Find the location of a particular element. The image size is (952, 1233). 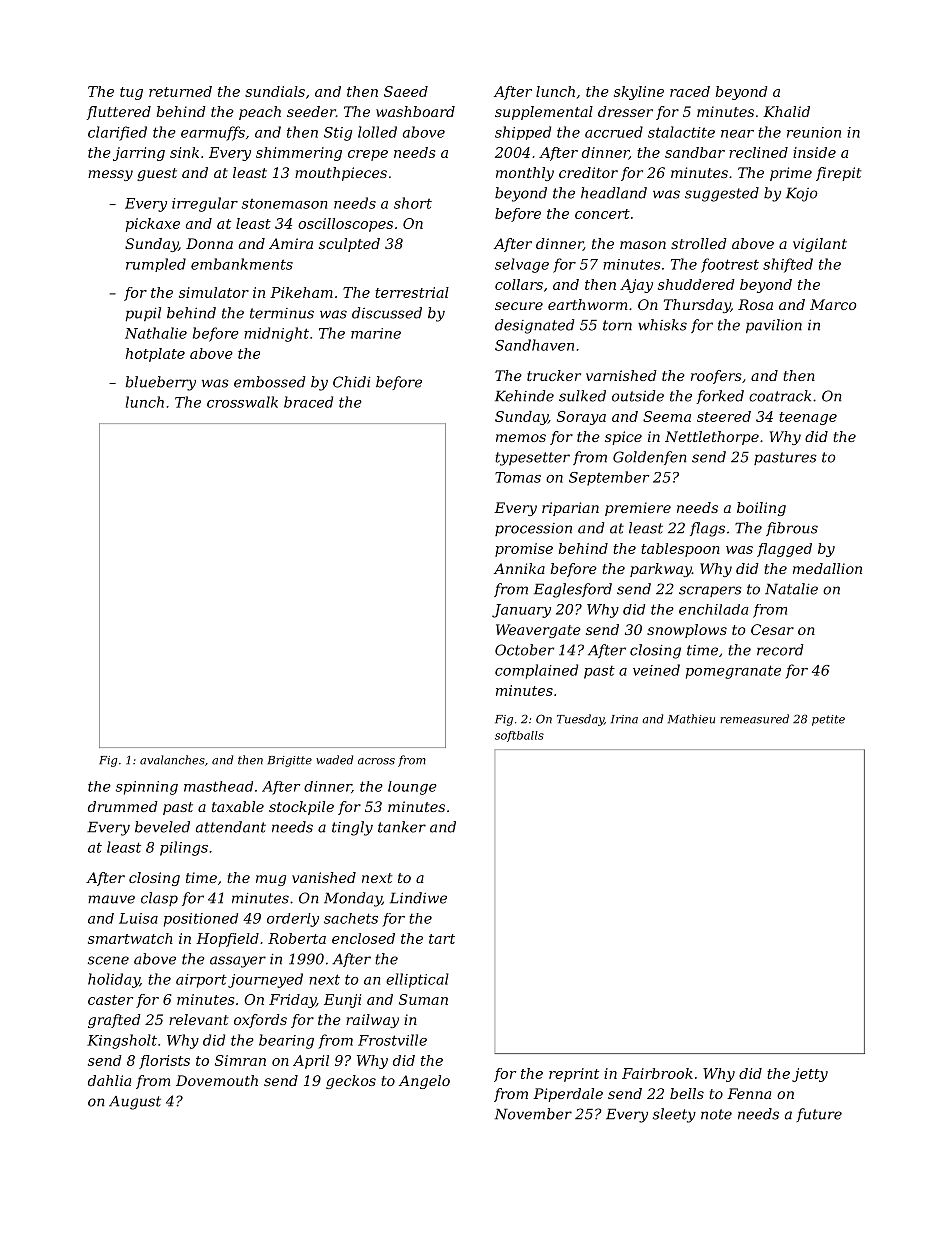

shimmering is located at coordinates (299, 154).
